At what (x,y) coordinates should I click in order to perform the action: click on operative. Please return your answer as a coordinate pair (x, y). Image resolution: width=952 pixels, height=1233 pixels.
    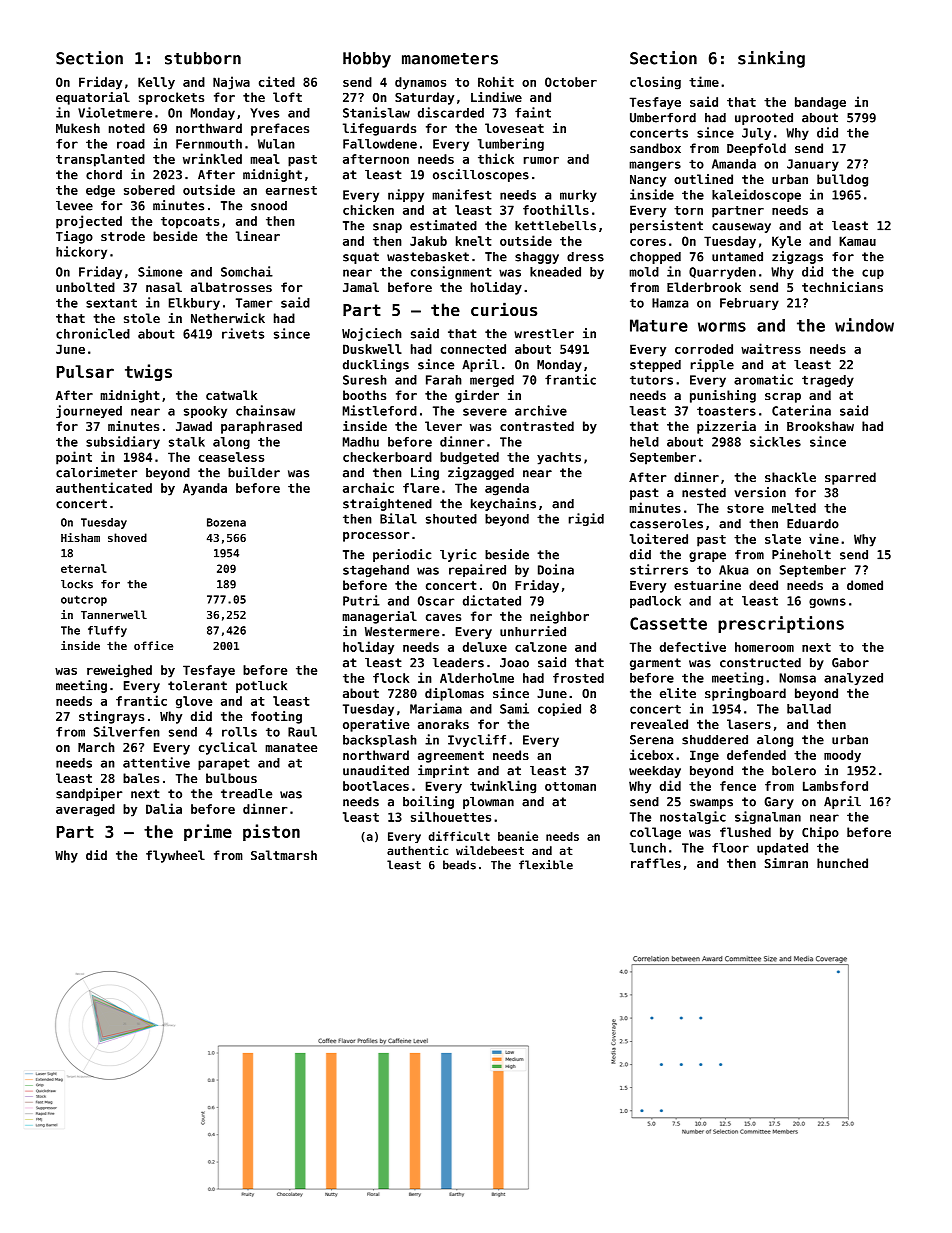
    Looking at the image, I should click on (376, 725).
